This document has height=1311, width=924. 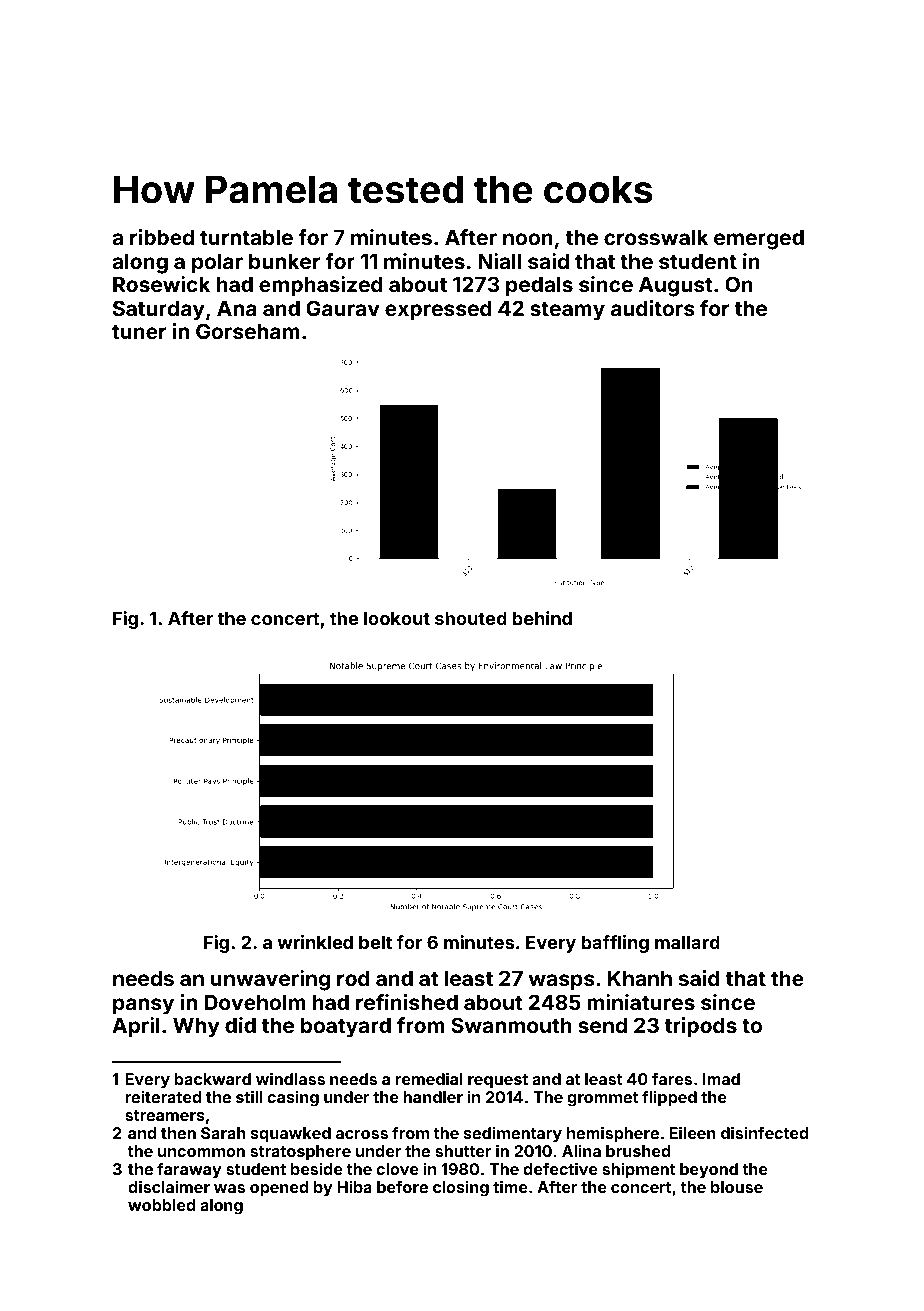 What do you see at coordinates (640, 978) in the document?
I see `Khanh` at bounding box center [640, 978].
